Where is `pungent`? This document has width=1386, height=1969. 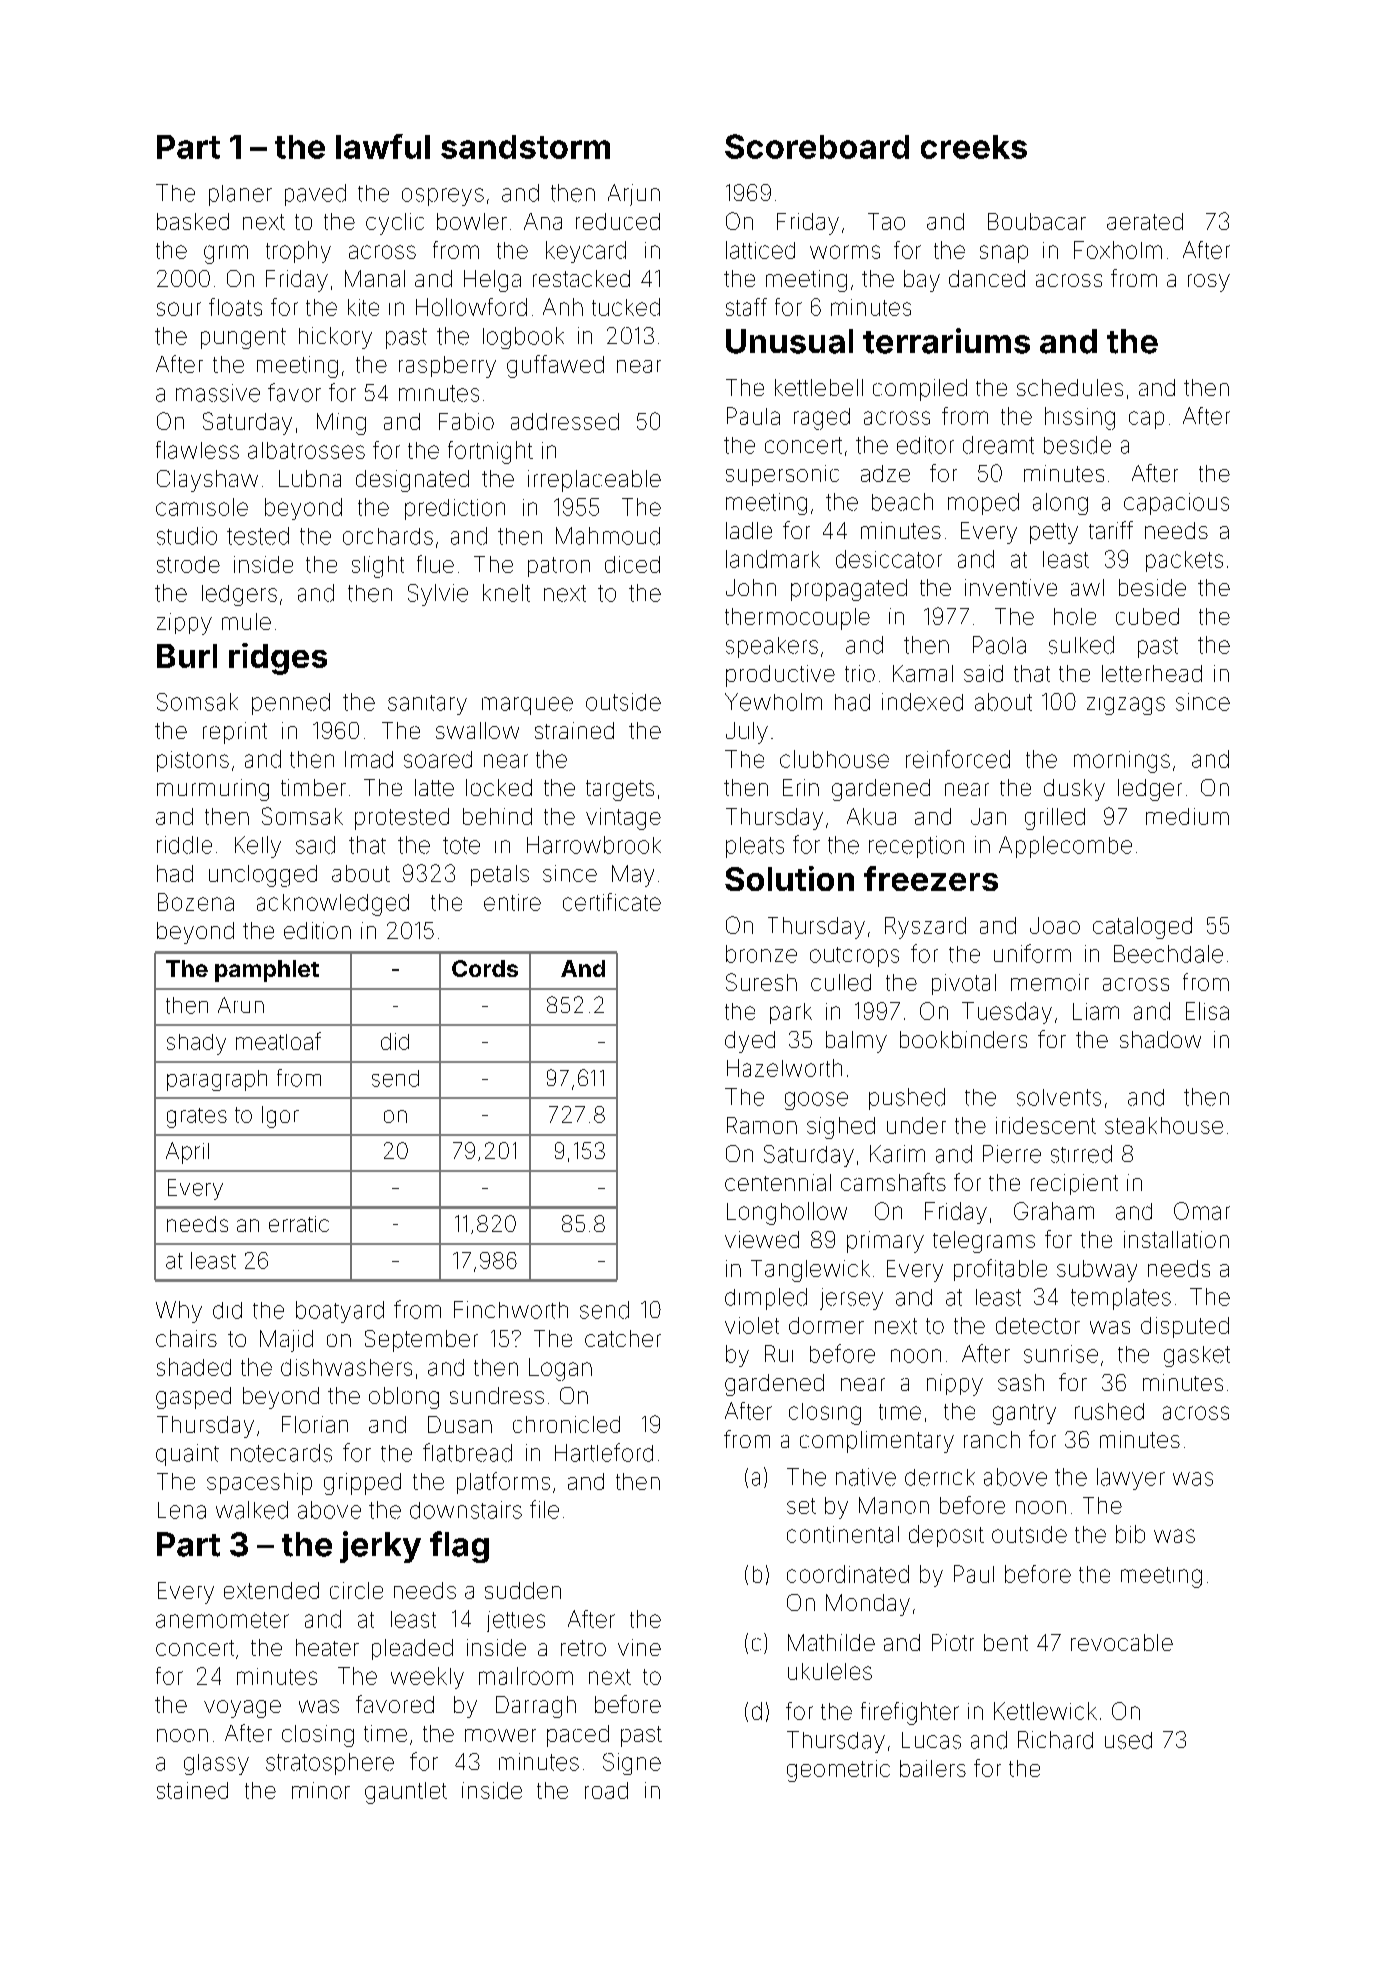 pungent is located at coordinates (243, 338).
